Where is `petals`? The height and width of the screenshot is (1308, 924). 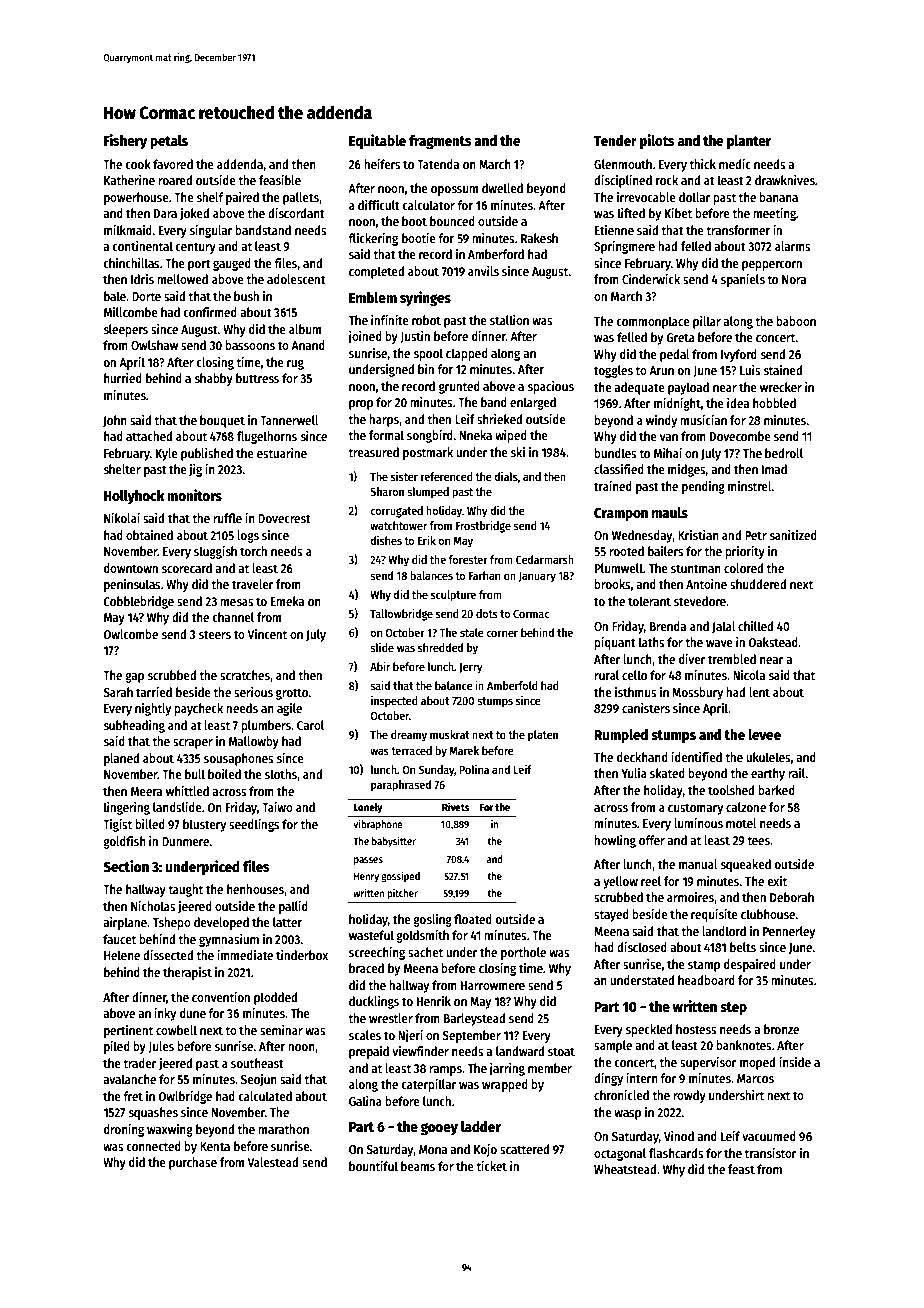
petals is located at coordinates (169, 142).
